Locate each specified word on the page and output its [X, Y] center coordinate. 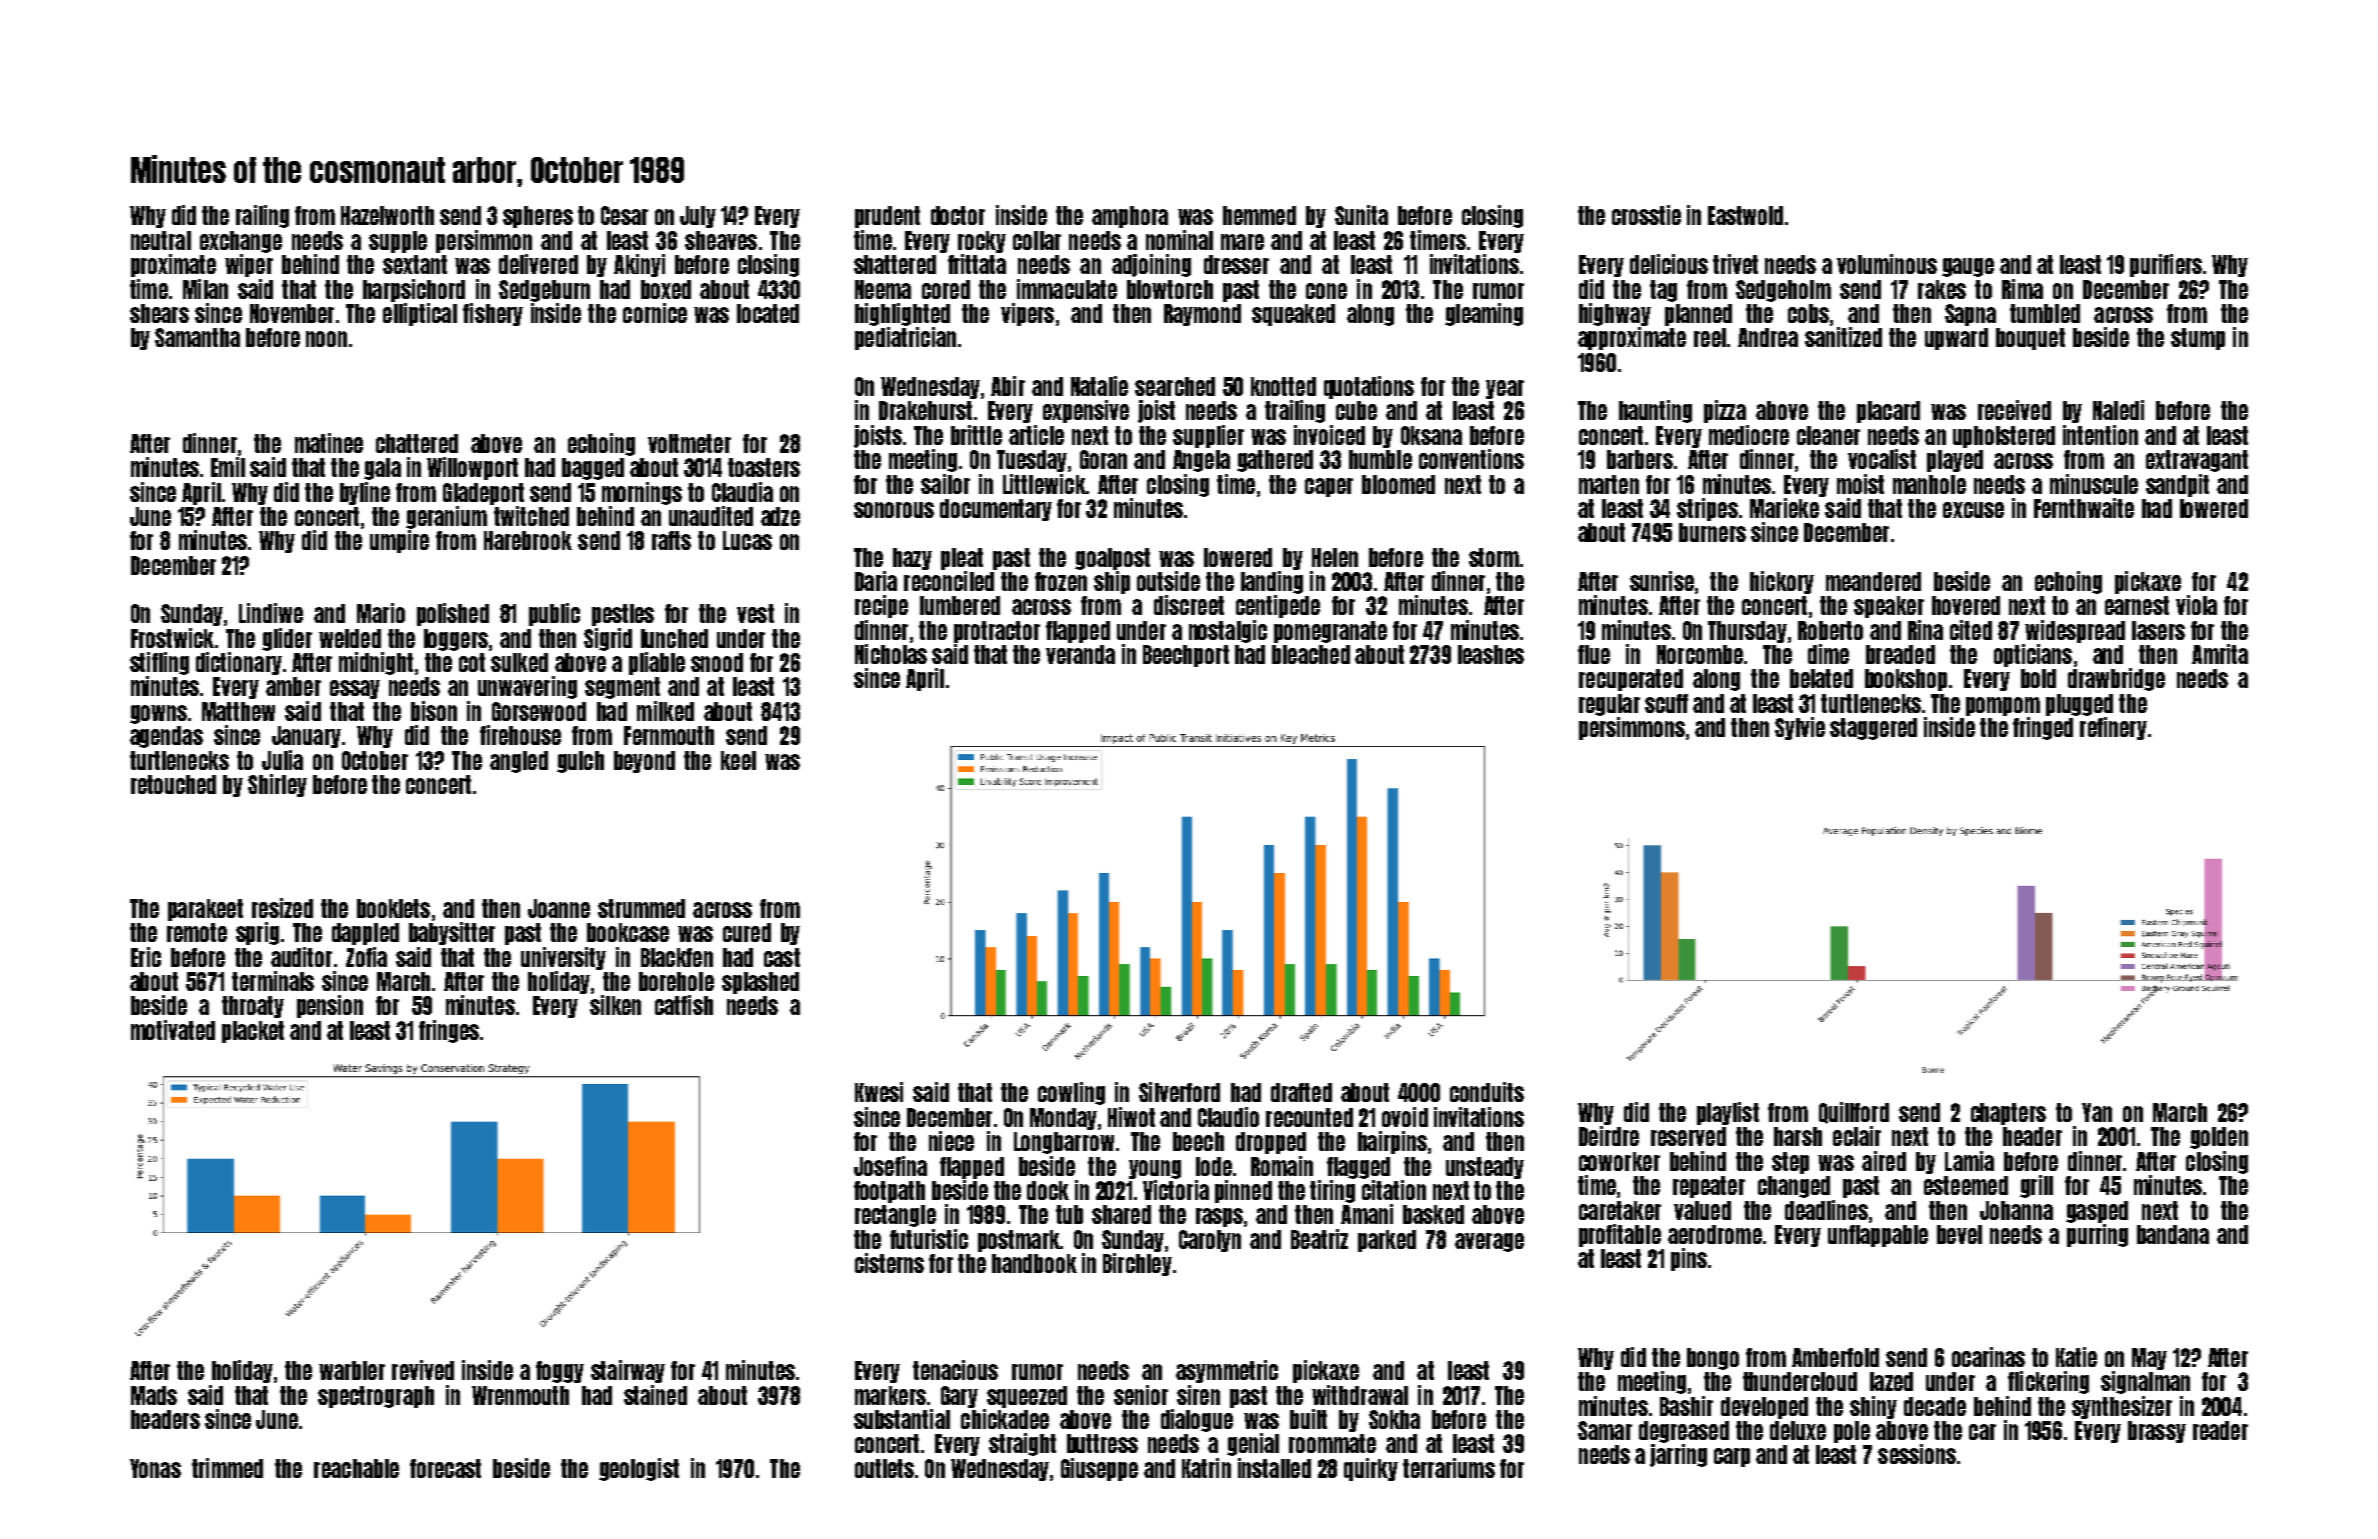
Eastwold [1745, 215]
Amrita [2220, 654]
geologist [639, 1469]
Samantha [197, 337]
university [563, 958]
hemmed [1259, 215]
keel [738, 760]
